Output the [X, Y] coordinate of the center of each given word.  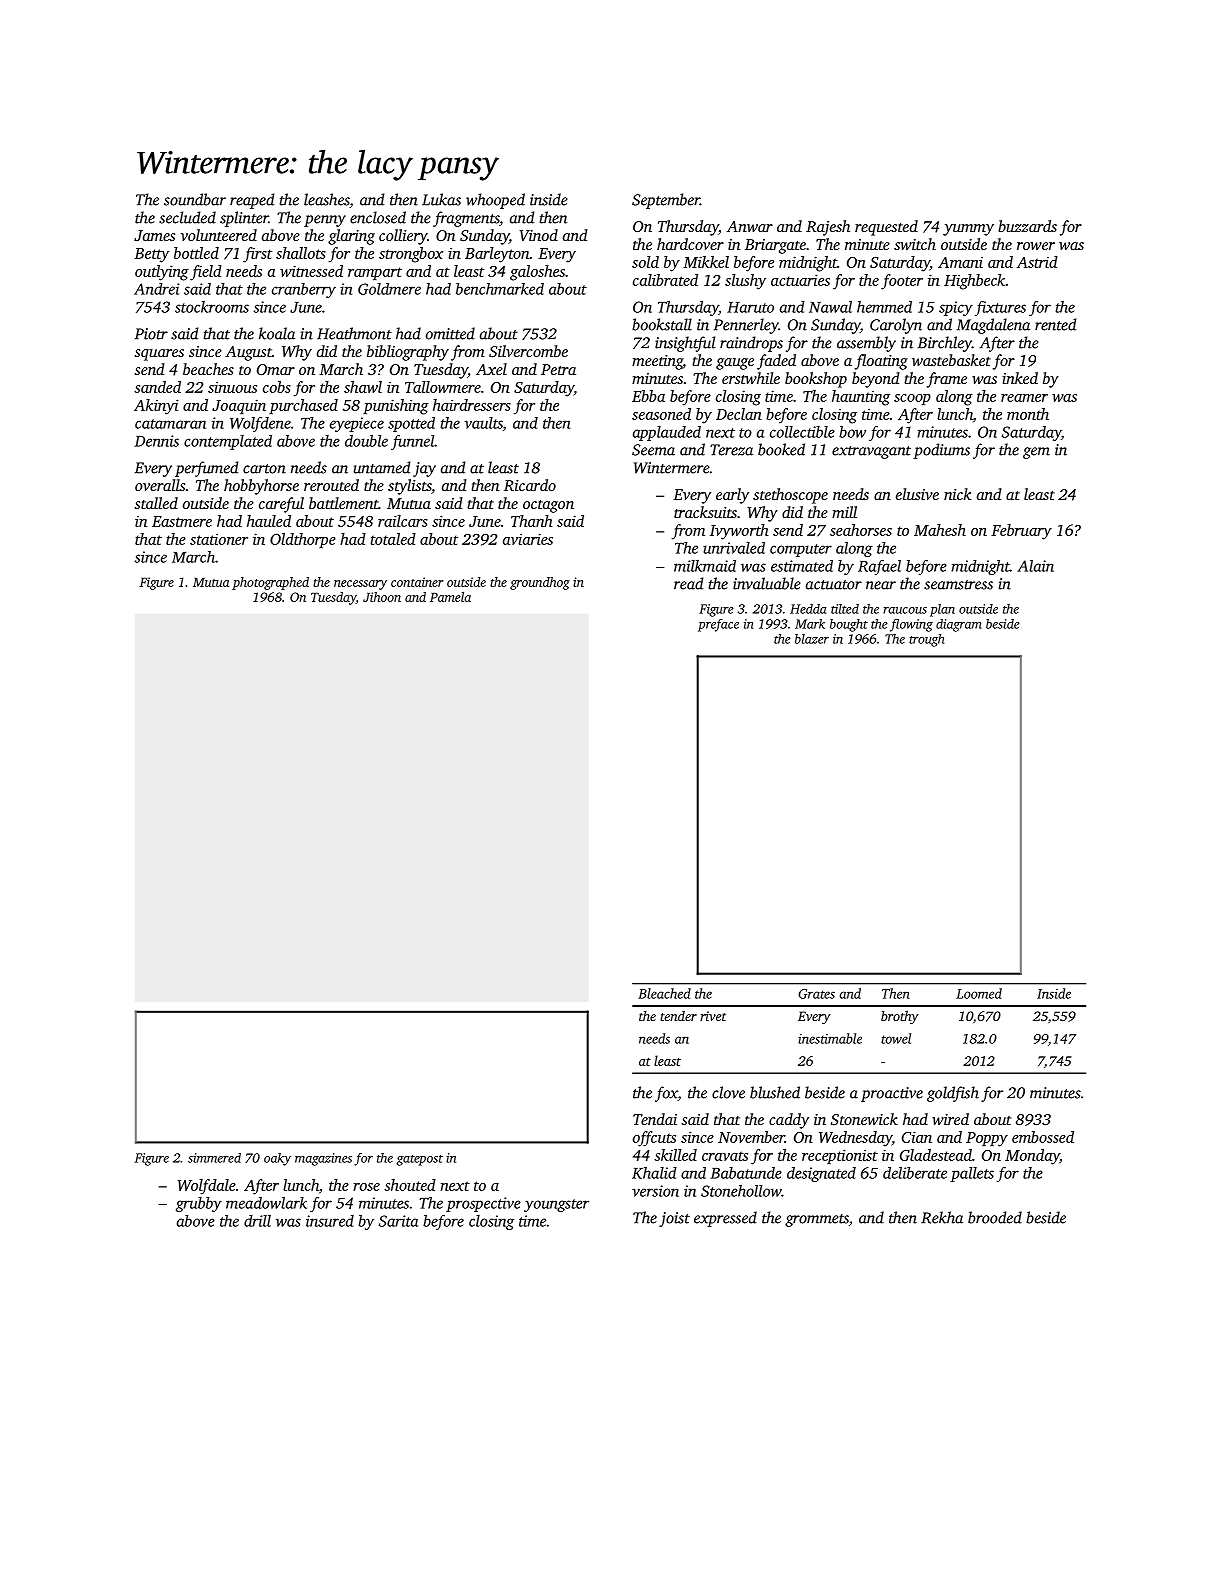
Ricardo [530, 485]
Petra [558, 369]
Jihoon [382, 597]
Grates [816, 994]
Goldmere [389, 289]
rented [1056, 324]
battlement [344, 503]
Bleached [664, 993]
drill [257, 1221]
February [1021, 532]
